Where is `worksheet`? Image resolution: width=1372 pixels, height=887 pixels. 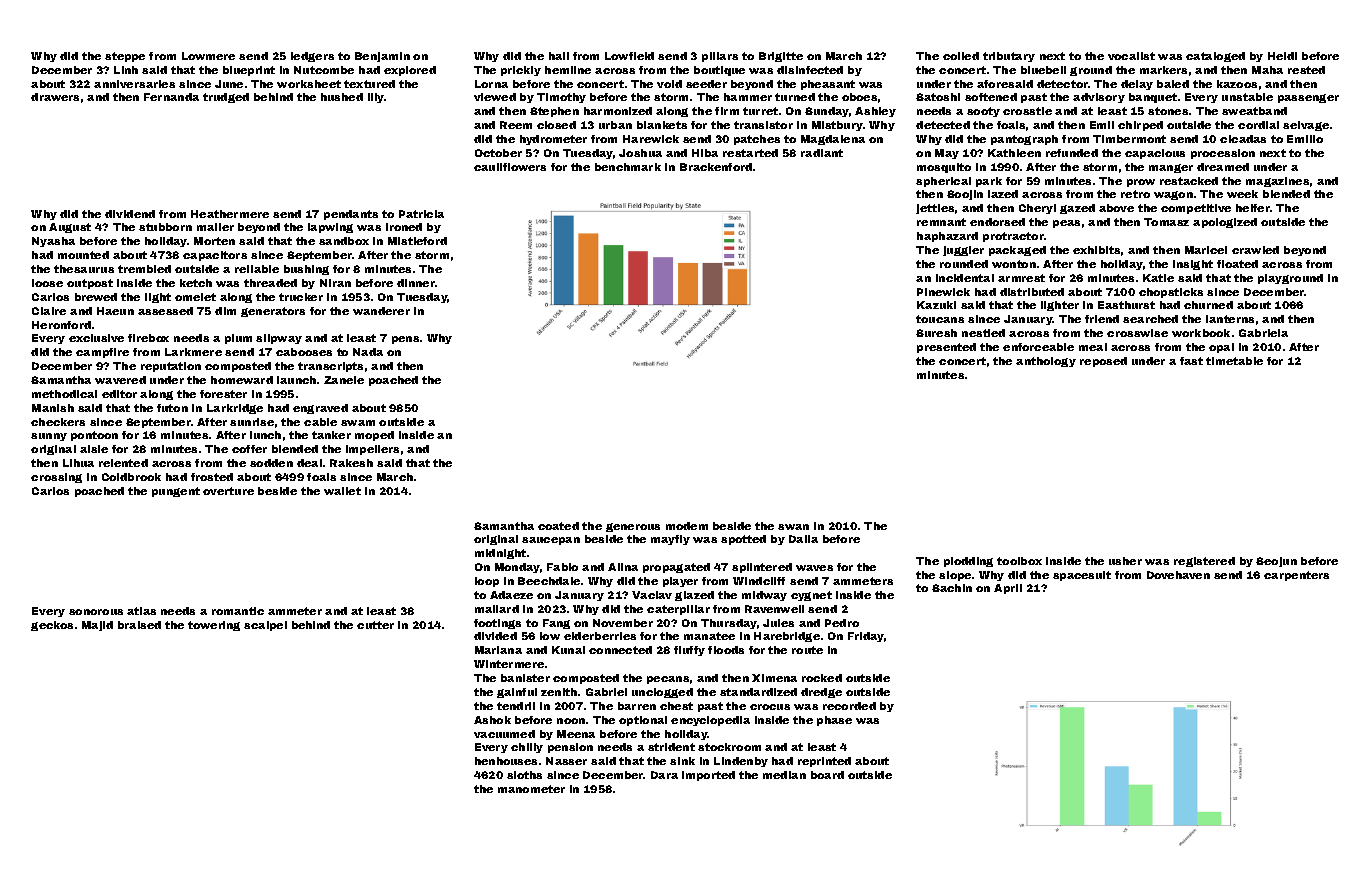 worksheet is located at coordinates (309, 84).
